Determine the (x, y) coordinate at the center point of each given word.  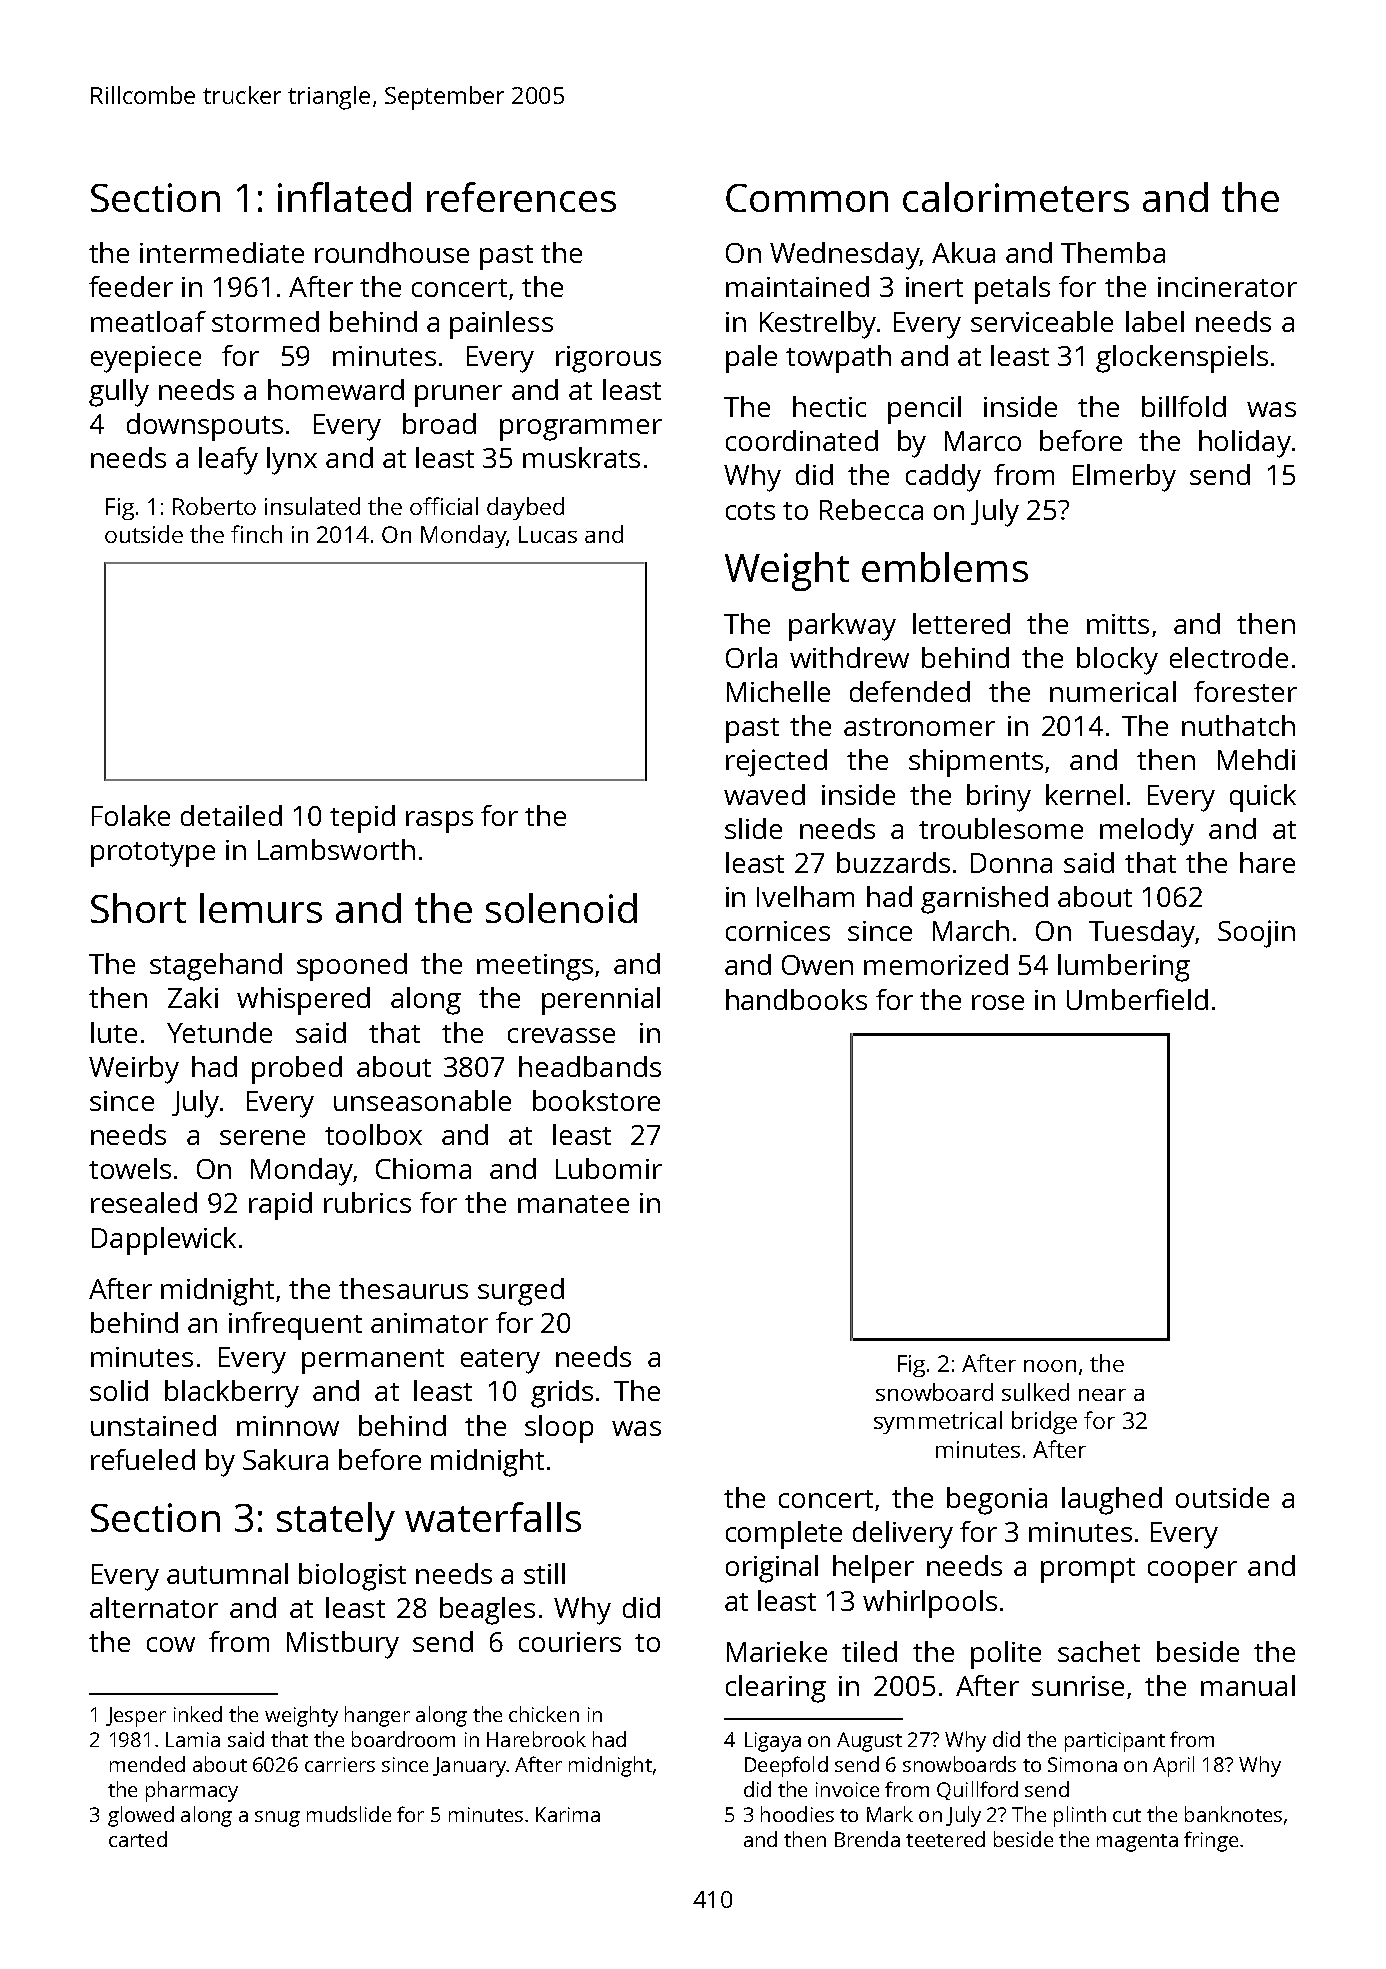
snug (277, 1819)
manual (1248, 1685)
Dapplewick (164, 1241)
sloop (559, 1429)
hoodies (797, 1814)
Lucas (548, 534)
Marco (983, 441)
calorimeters (1016, 197)
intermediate (222, 252)
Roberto (214, 506)
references (521, 197)
